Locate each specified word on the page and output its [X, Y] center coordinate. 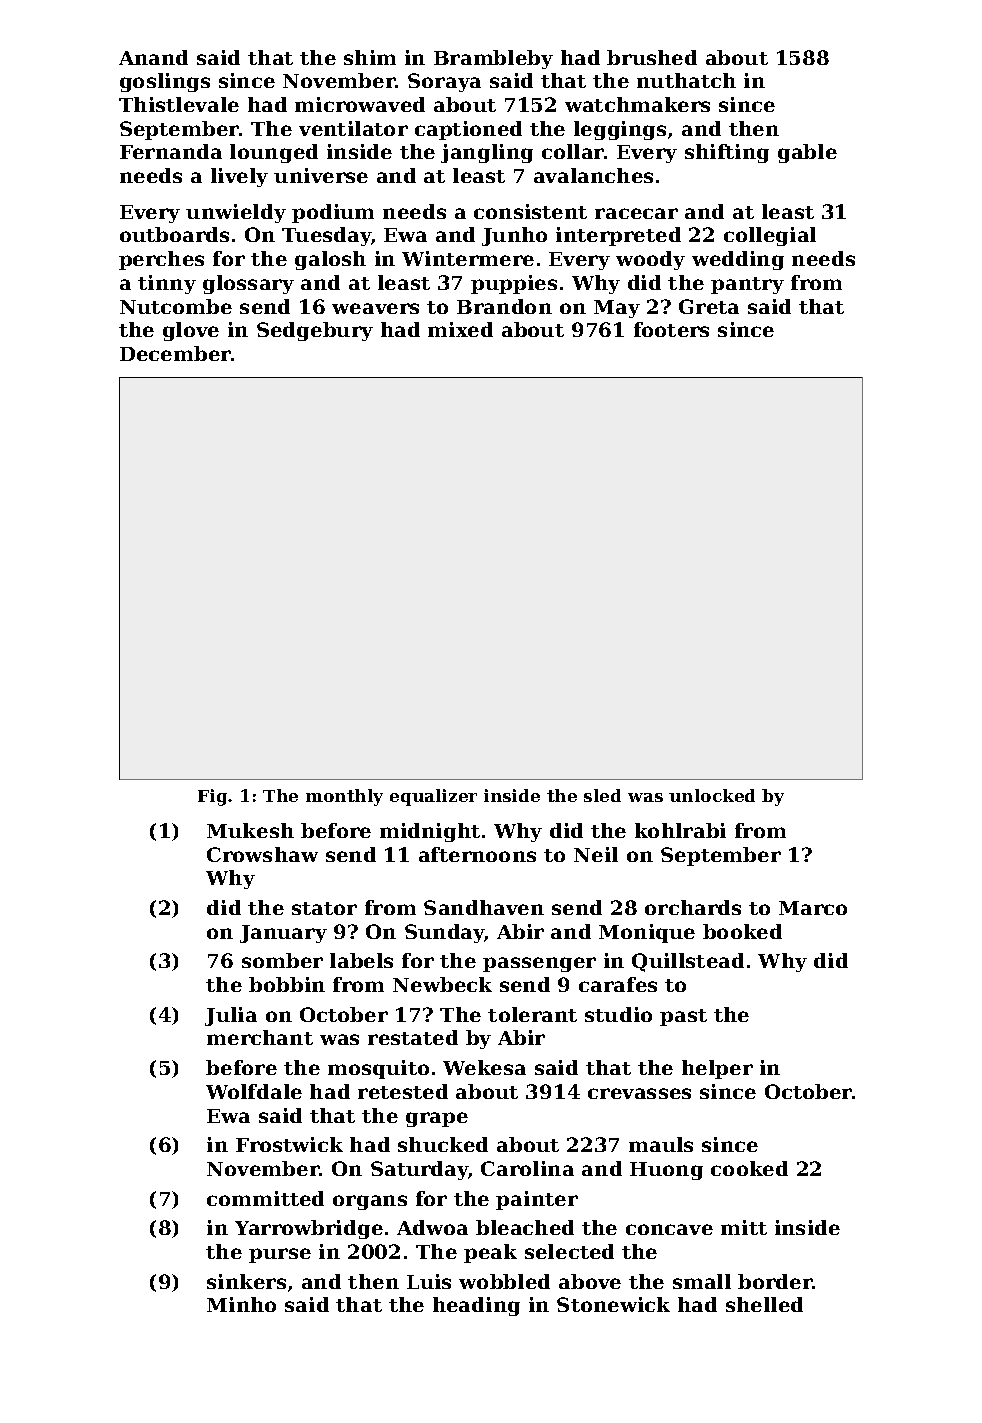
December [175, 353]
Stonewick [613, 1304]
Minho [241, 1304]
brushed [652, 57]
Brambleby [493, 59]
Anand [153, 57]
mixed [460, 329]
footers [671, 329]
